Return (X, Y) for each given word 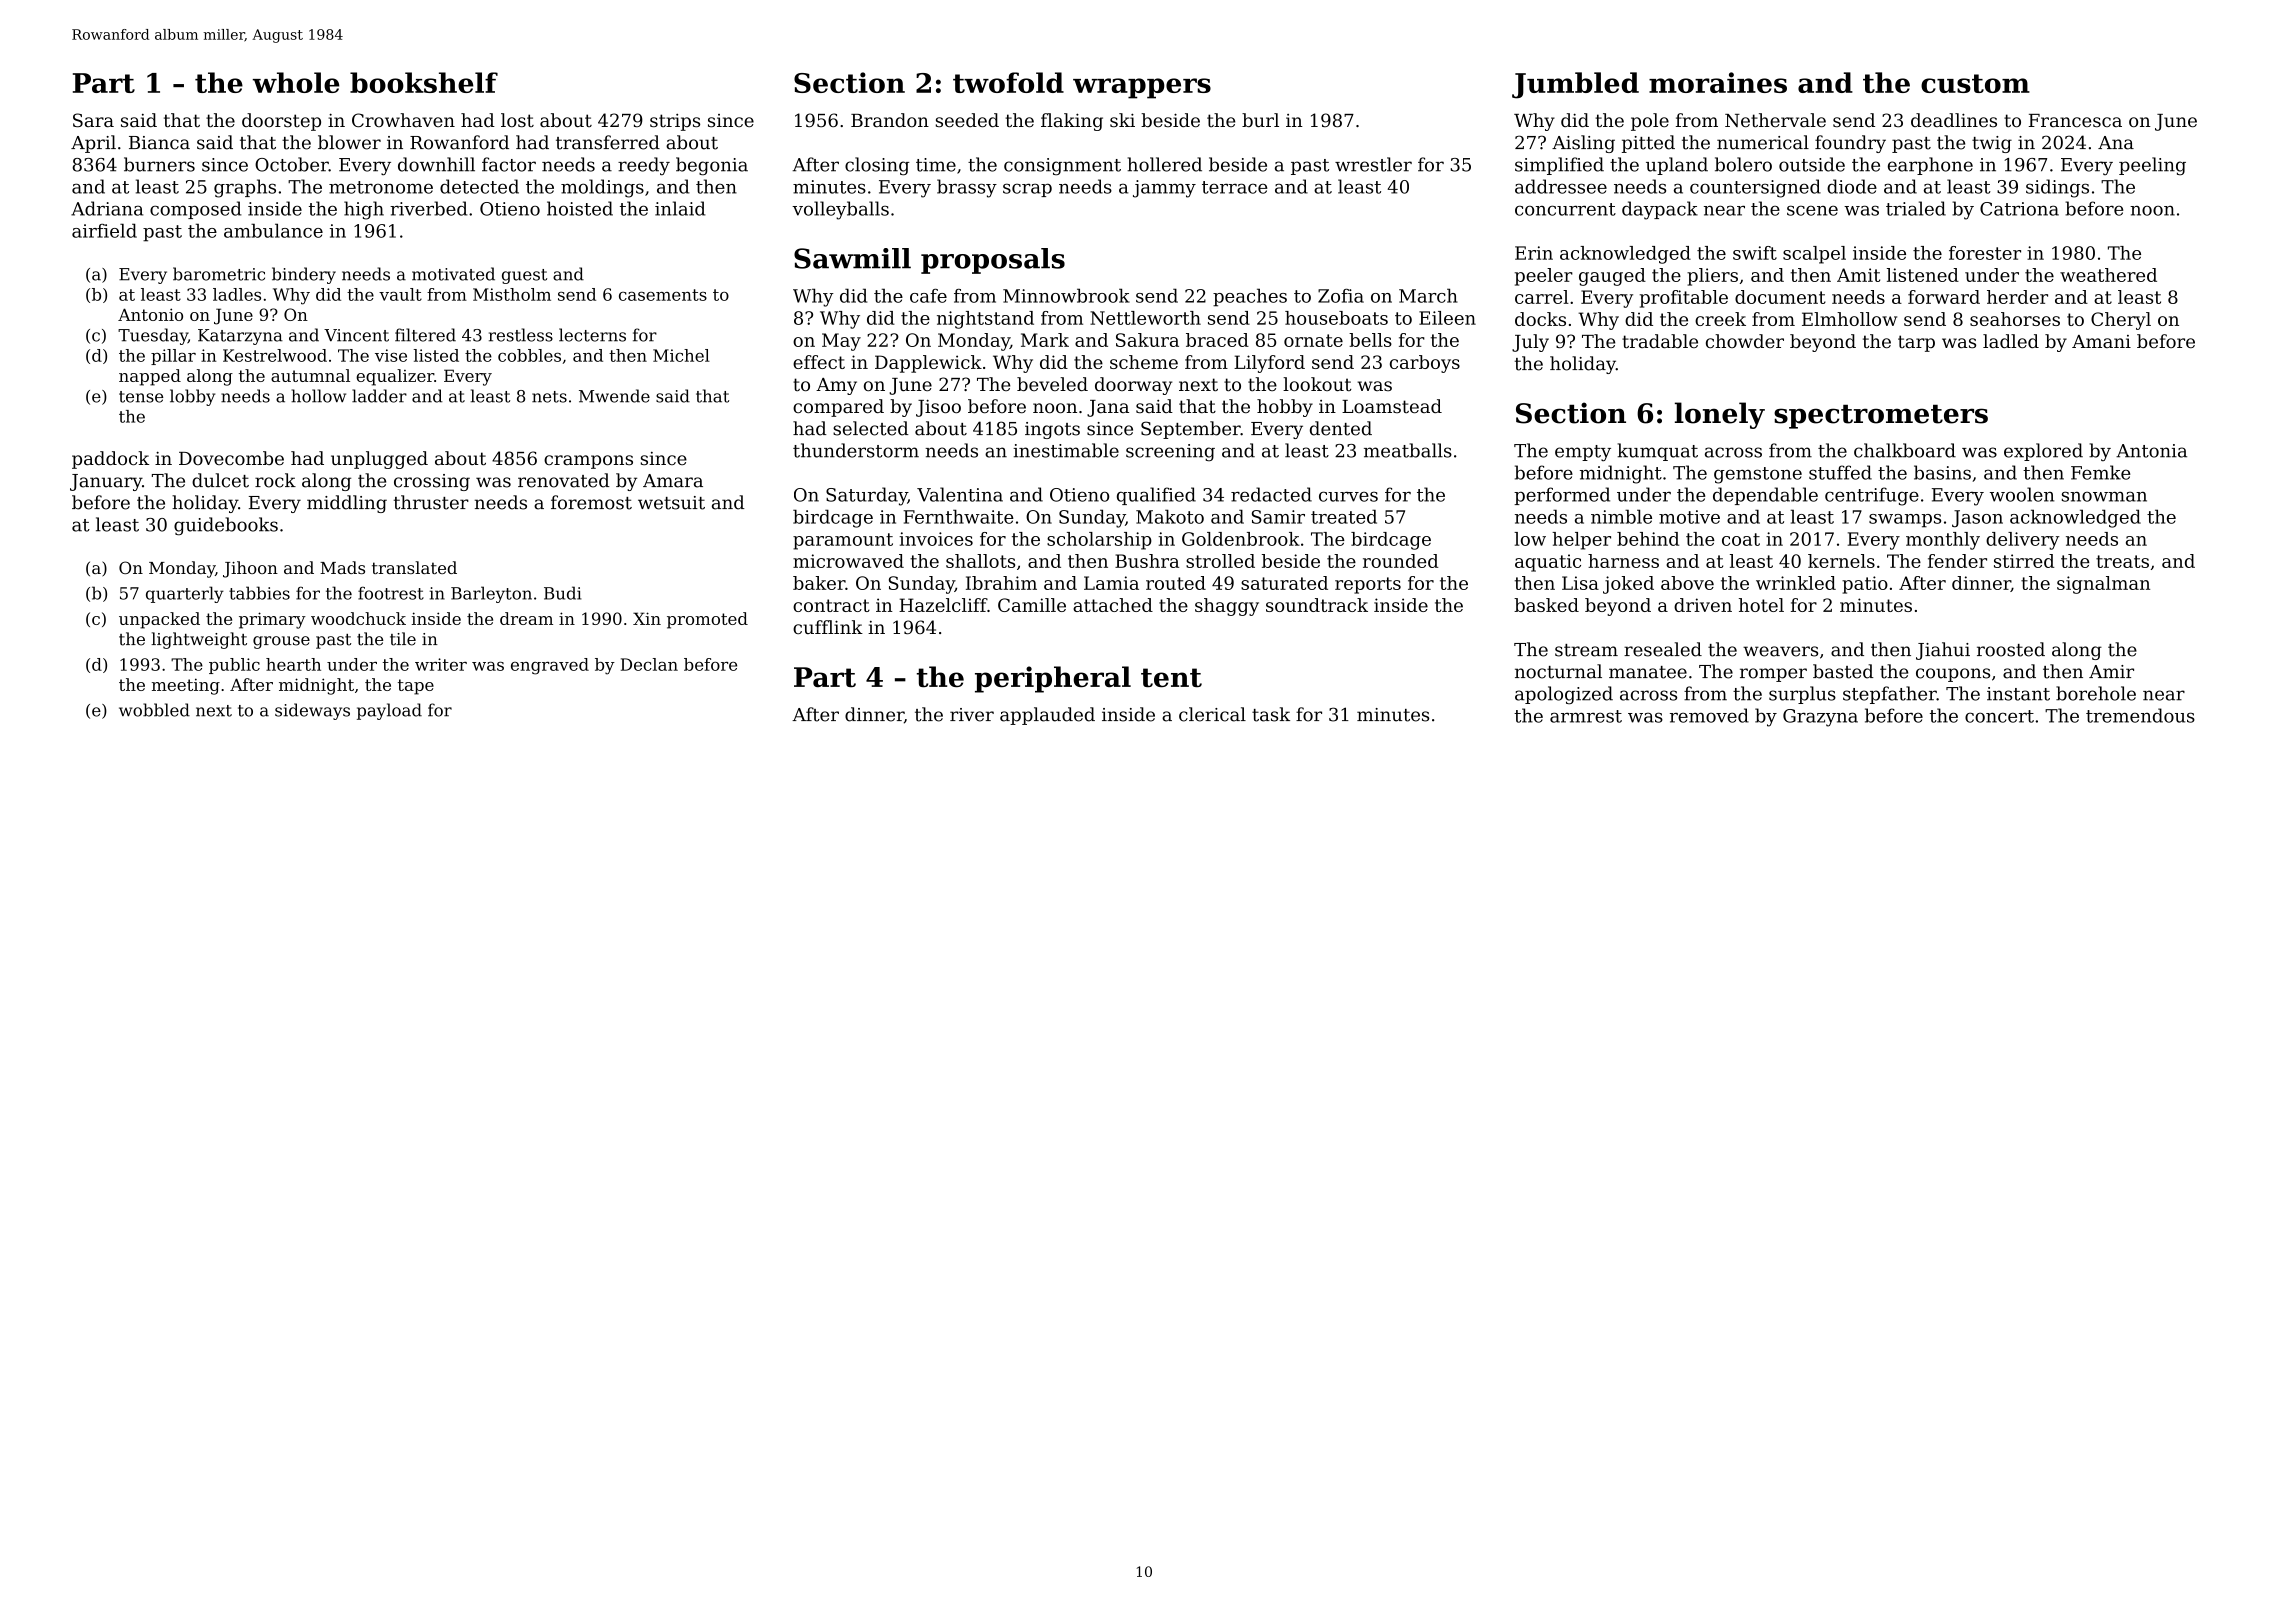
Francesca (2075, 120)
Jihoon (250, 569)
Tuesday (153, 336)
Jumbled (1575, 85)
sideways (312, 711)
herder (2017, 297)
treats (2122, 561)
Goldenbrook (1241, 539)
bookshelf (424, 82)
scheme (1144, 362)
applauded (1047, 716)
